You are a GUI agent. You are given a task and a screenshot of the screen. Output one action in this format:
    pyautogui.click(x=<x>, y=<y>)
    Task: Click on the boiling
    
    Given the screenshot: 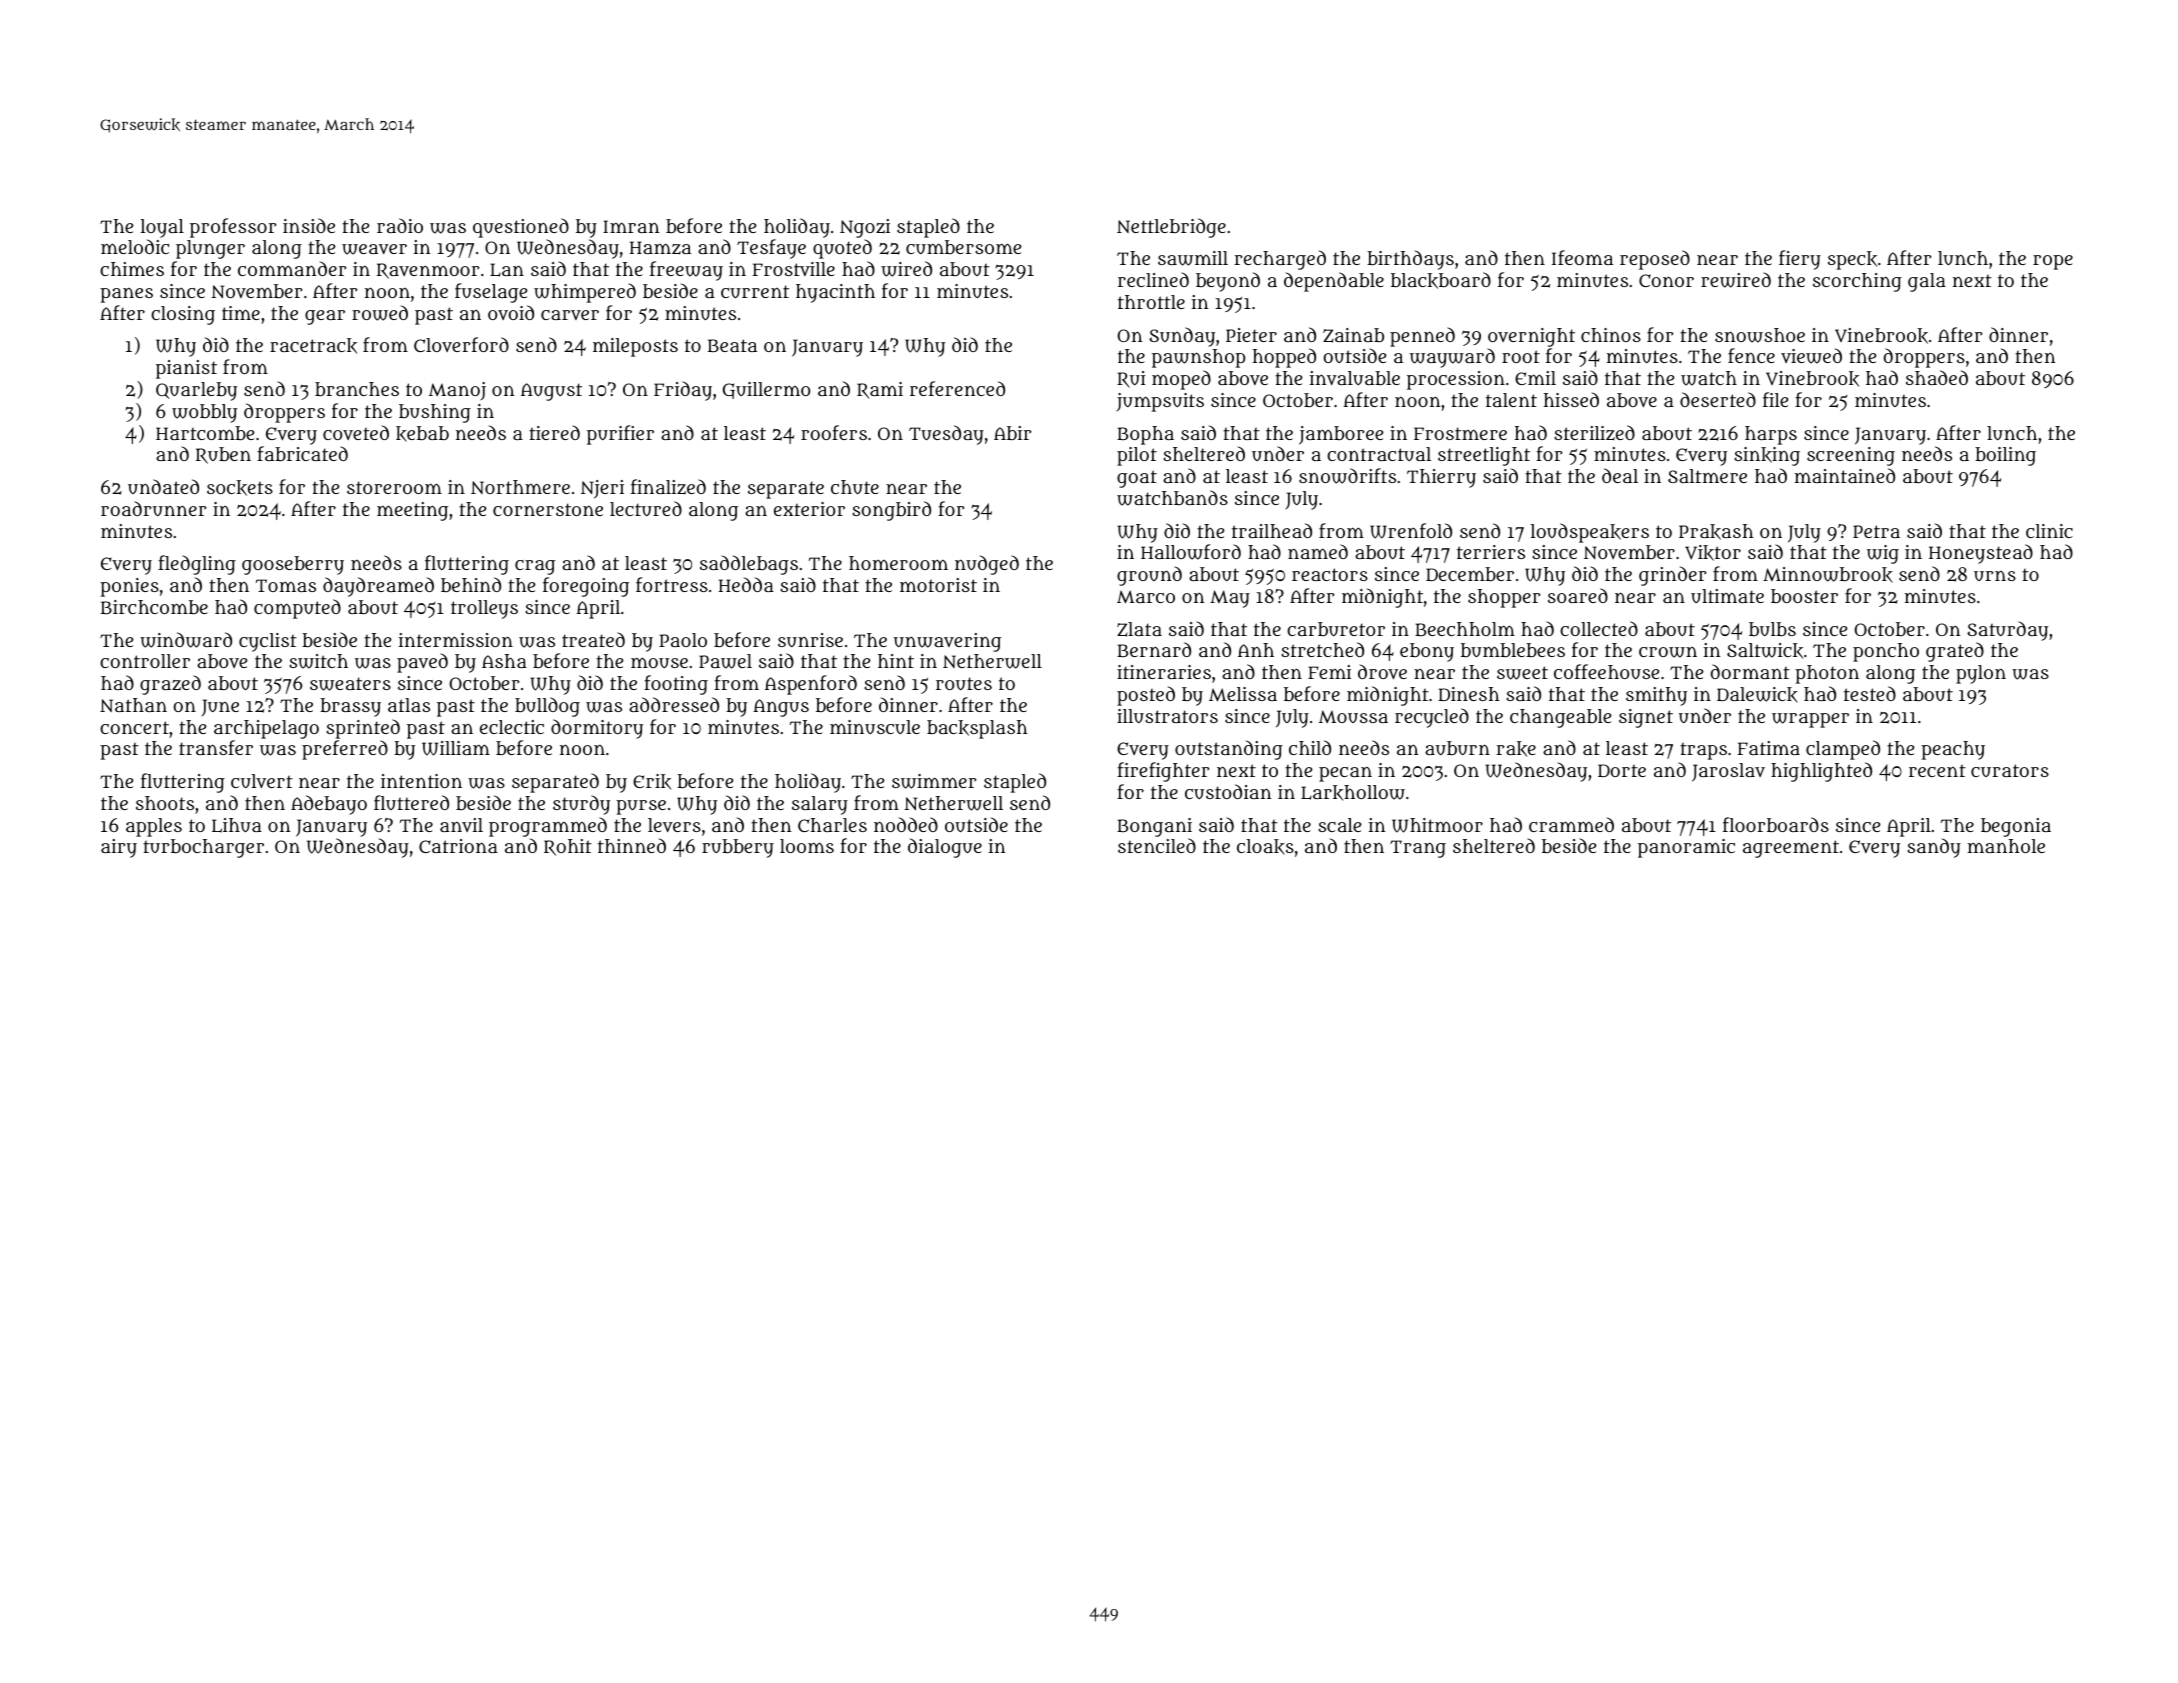 What is the action you would take?
    pyautogui.click(x=2005, y=456)
